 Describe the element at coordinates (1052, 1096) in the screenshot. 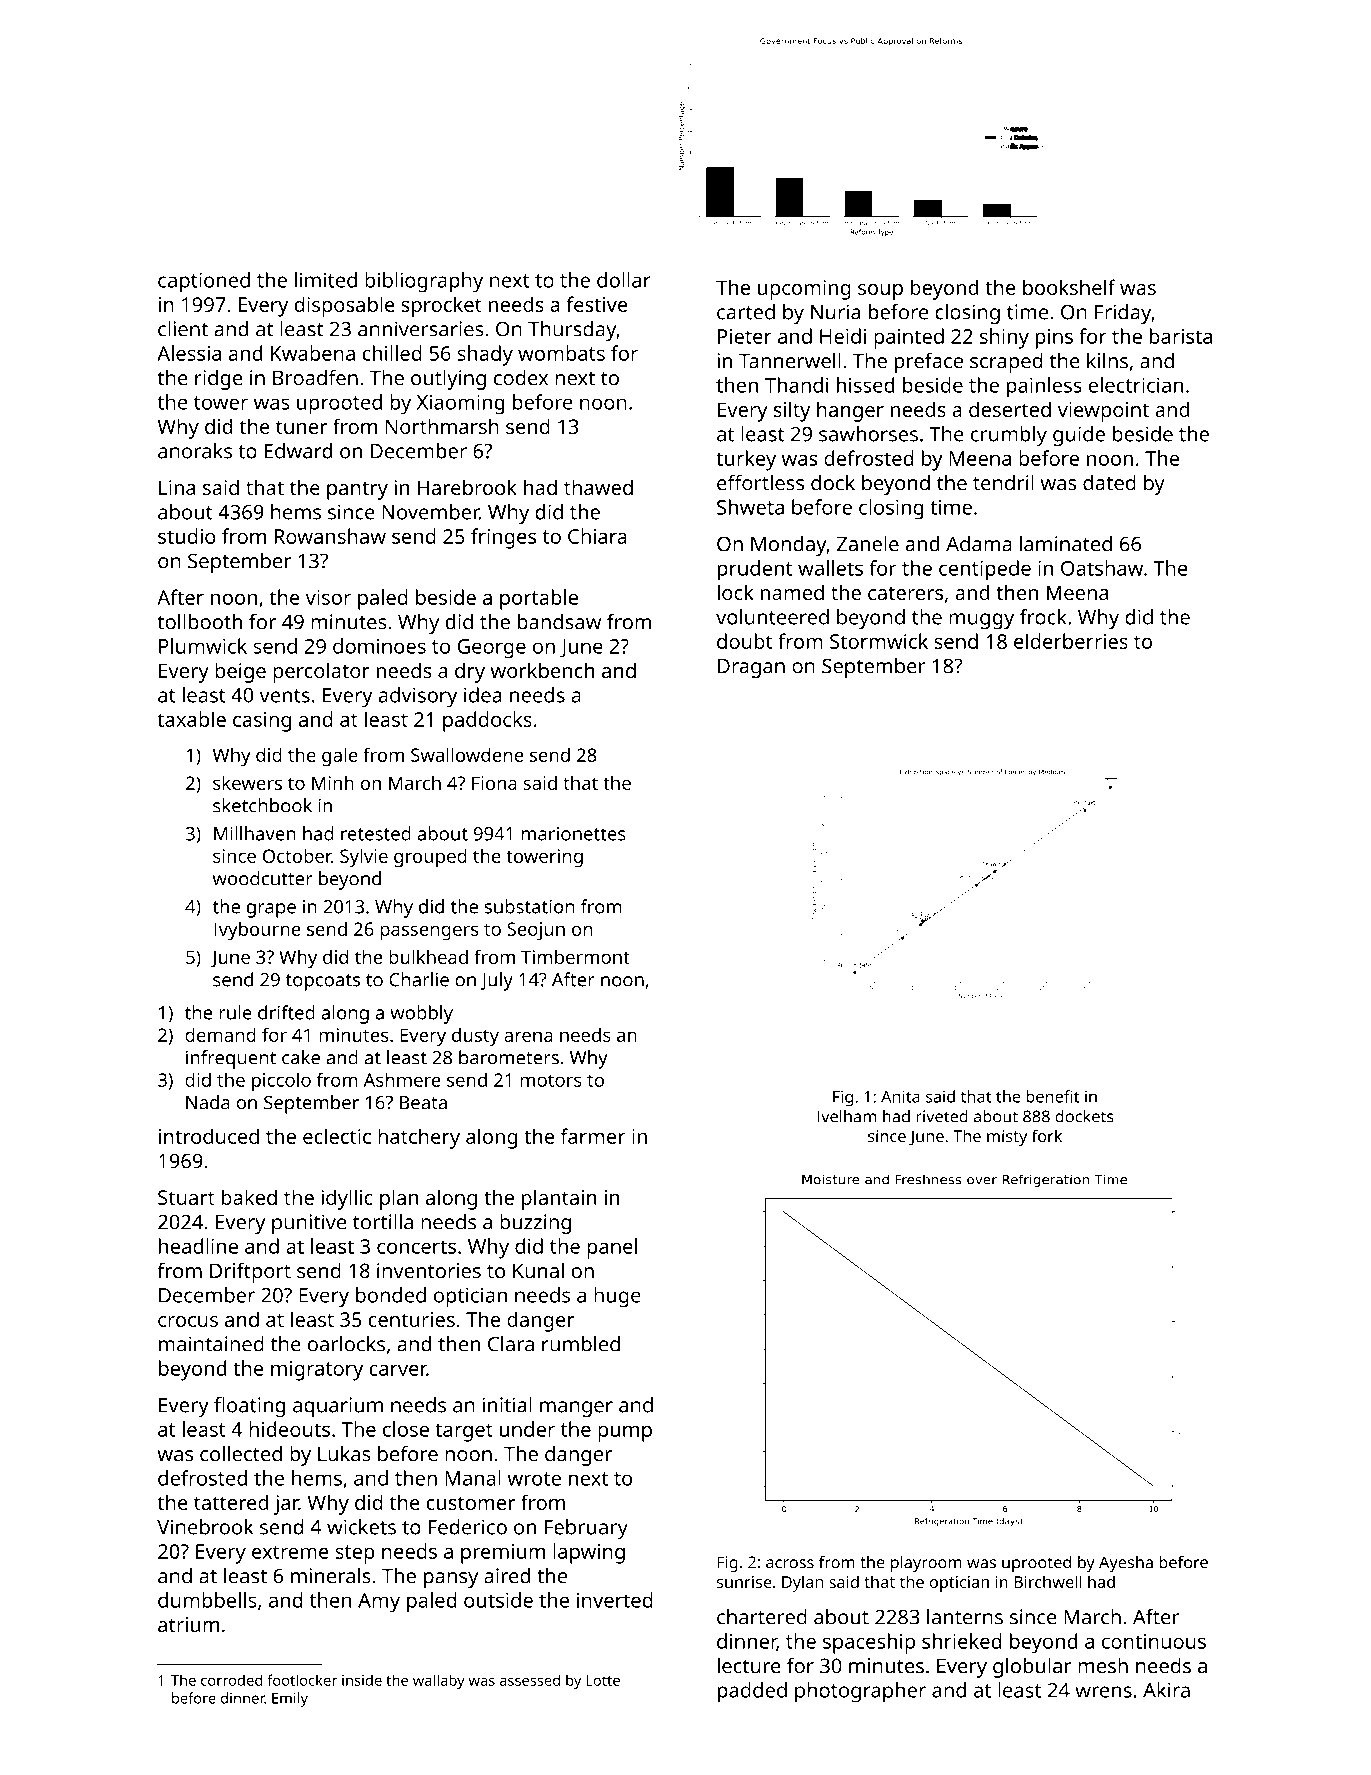

I see `benefit` at that location.
